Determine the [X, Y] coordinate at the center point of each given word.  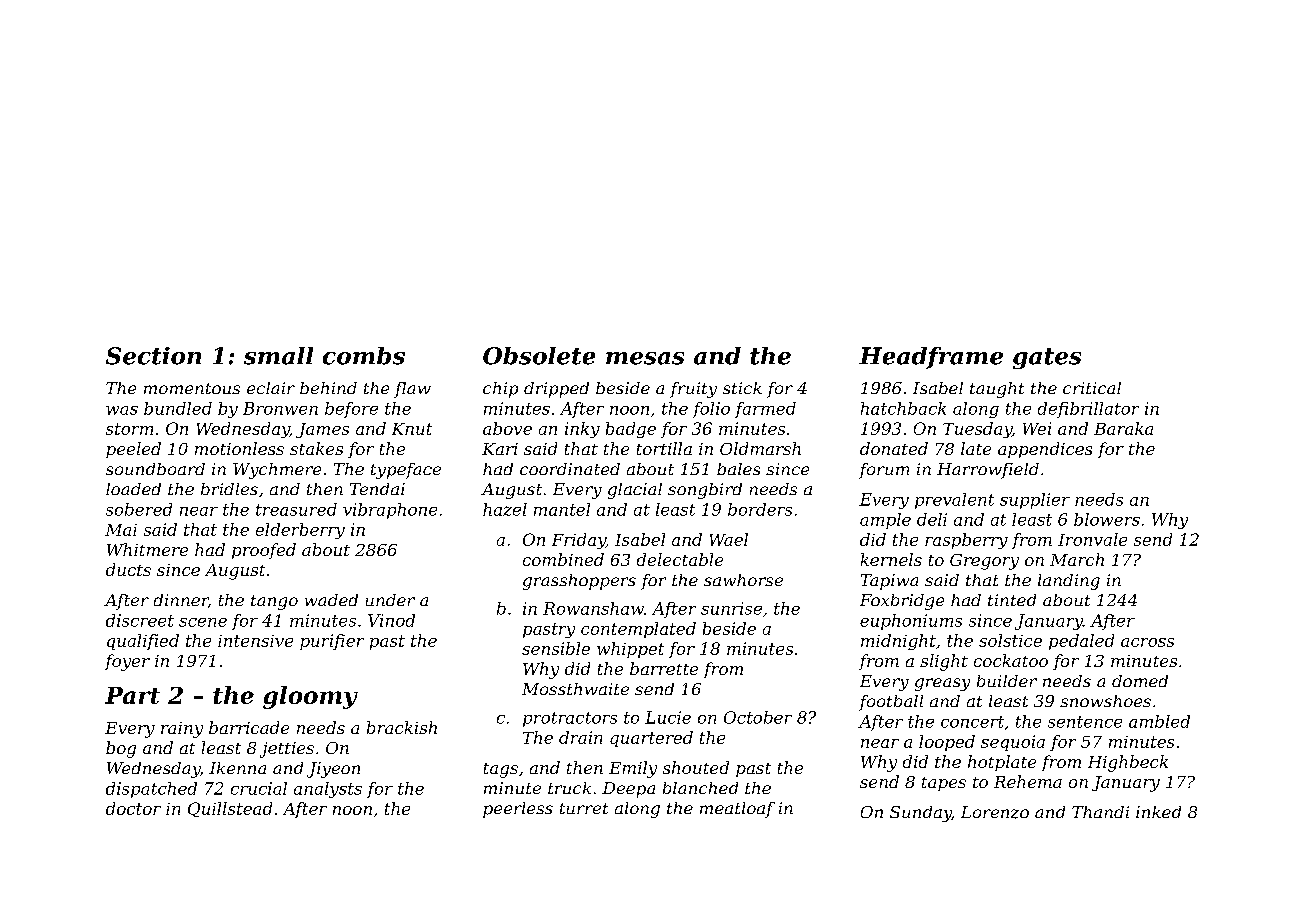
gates [1047, 358]
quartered [651, 739]
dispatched [151, 790]
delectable [680, 559]
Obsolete [539, 356]
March [1077, 559]
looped [947, 743]
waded [331, 600]
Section [153, 356]
